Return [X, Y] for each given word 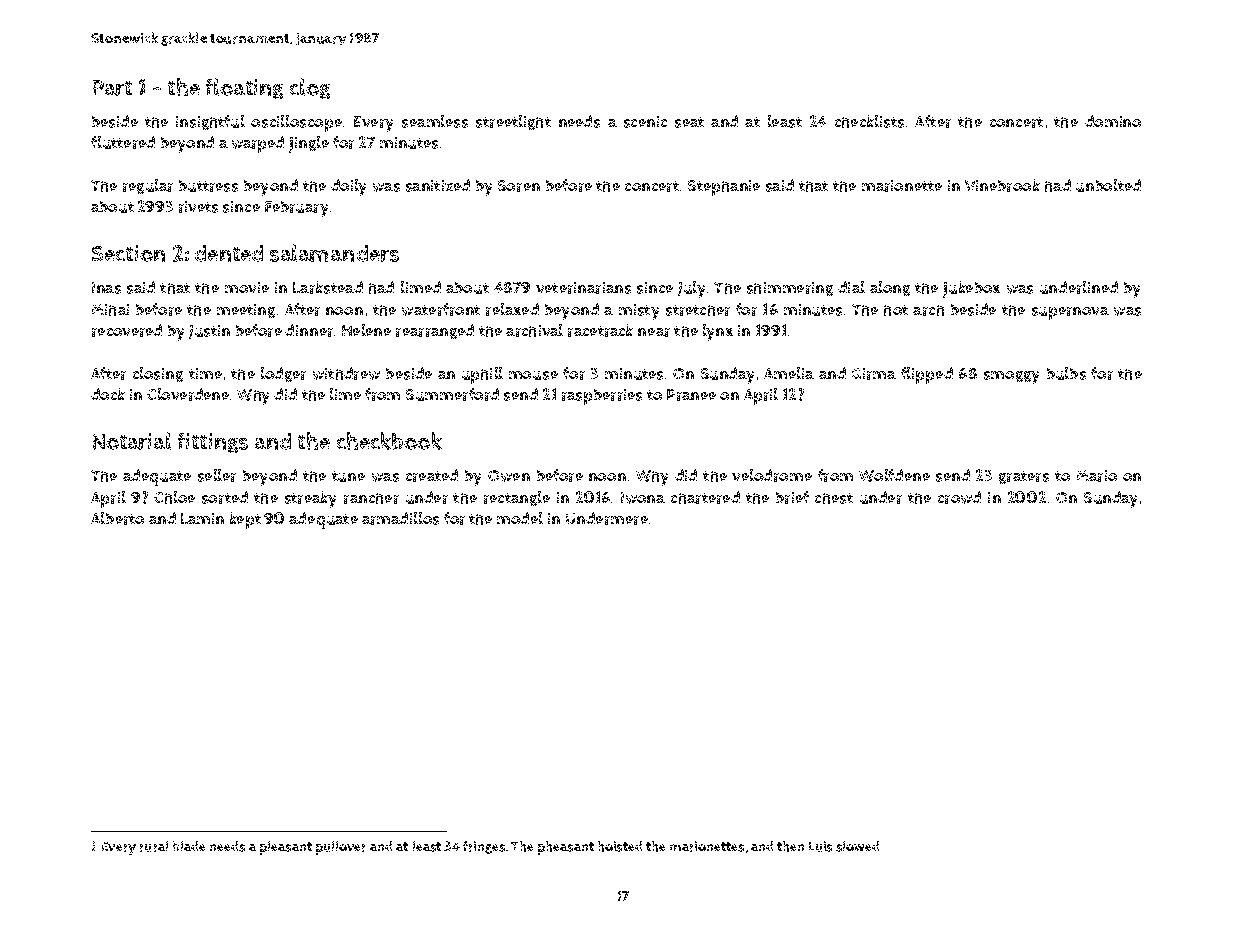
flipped [927, 375]
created [432, 475]
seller [217, 475]
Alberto [117, 518]
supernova [1070, 313]
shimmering [790, 289]
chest [834, 498]
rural [154, 846]
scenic [645, 122]
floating [244, 88]
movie [247, 287]
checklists [869, 121]
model [520, 518]
